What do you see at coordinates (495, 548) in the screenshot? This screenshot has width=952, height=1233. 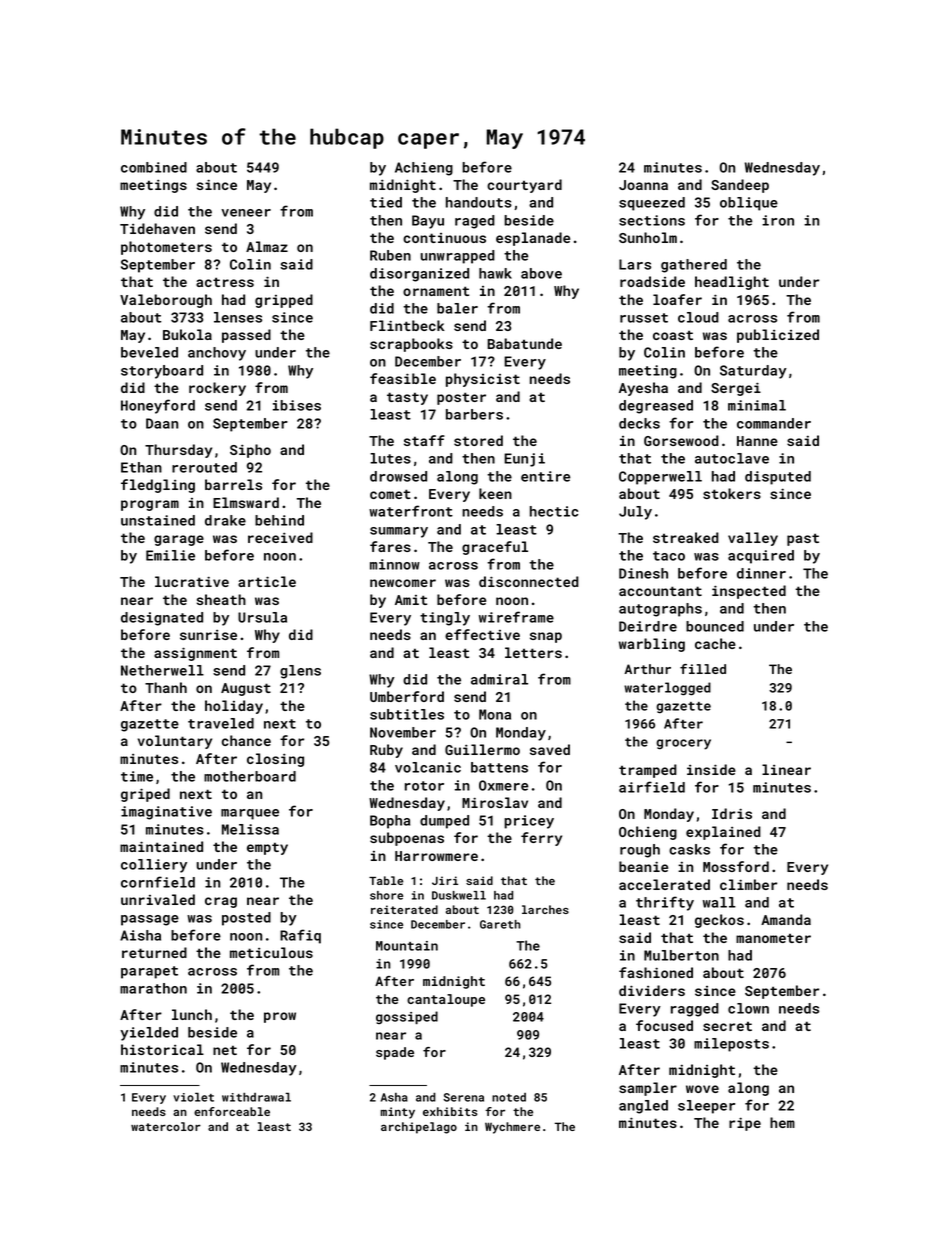 I see `graceful` at bounding box center [495, 548].
